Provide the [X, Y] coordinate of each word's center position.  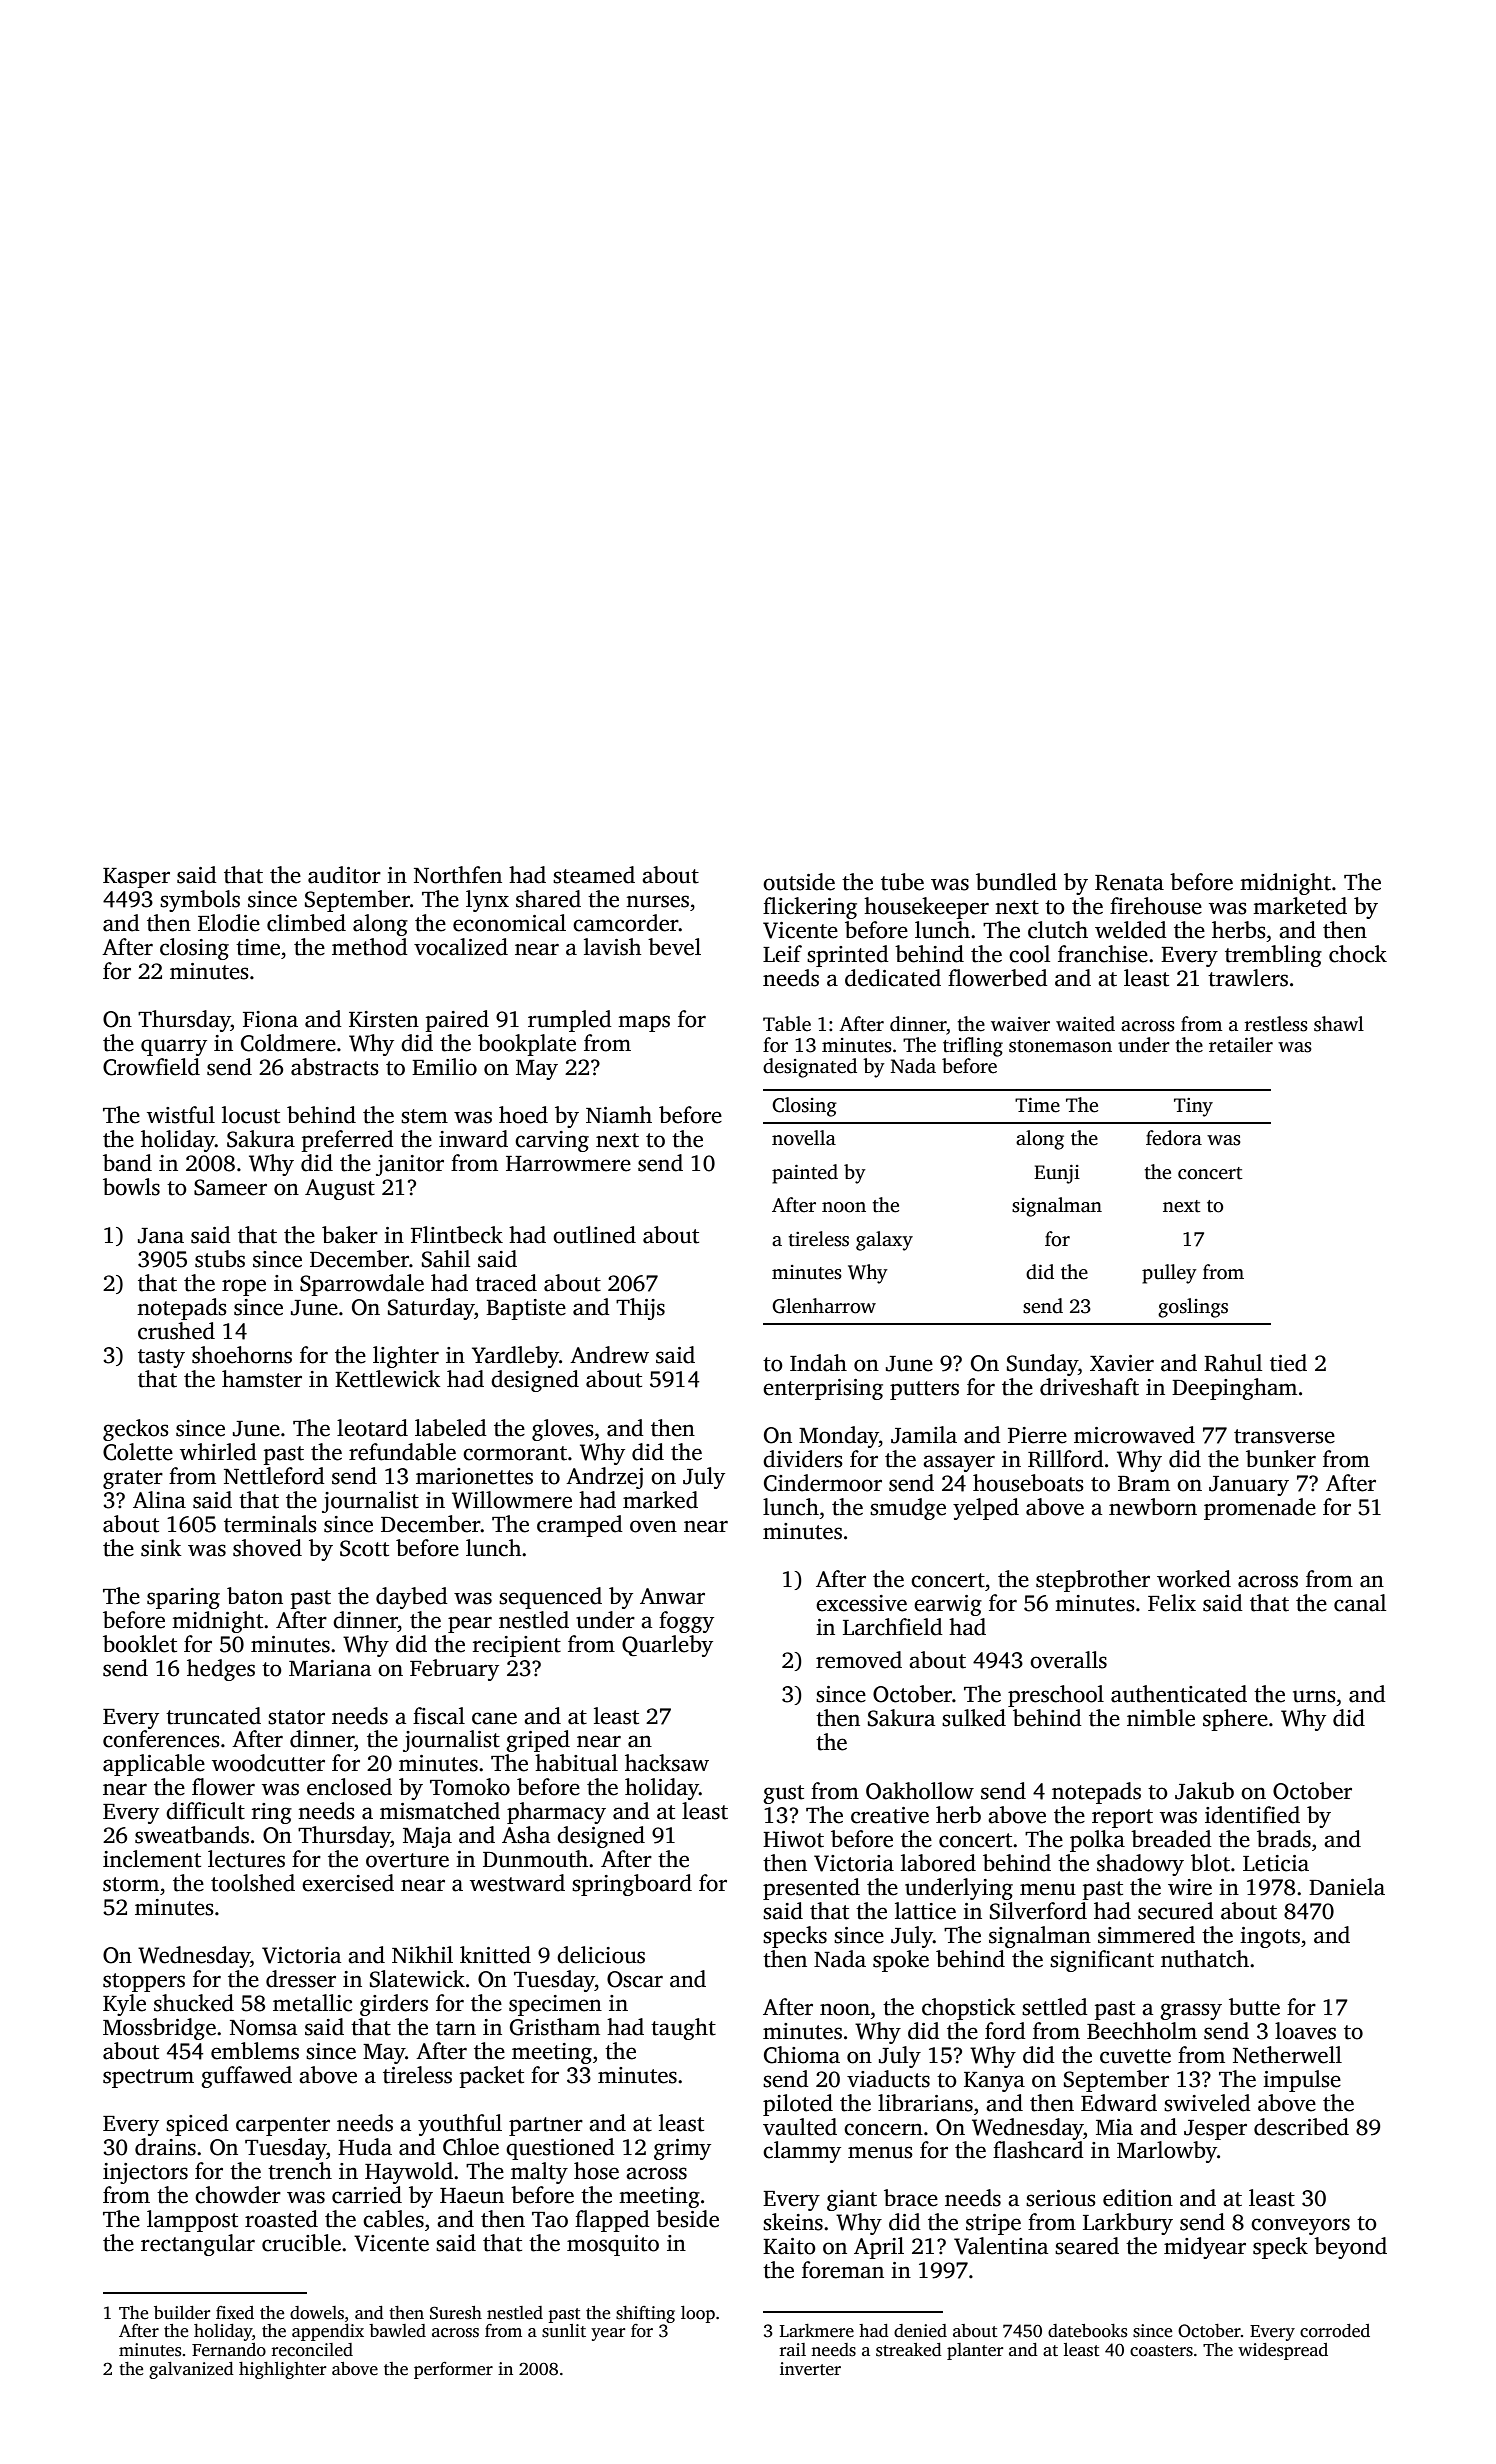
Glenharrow [824, 1306]
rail [793, 2349]
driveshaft [1089, 1387]
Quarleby [667, 1646]
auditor [344, 875]
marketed [1300, 906]
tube [902, 882]
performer [453, 2370]
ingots [1270, 1937]
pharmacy [556, 1813]
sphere [1235, 1720]
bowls [131, 1187]
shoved [267, 1548]
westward [517, 1883]
